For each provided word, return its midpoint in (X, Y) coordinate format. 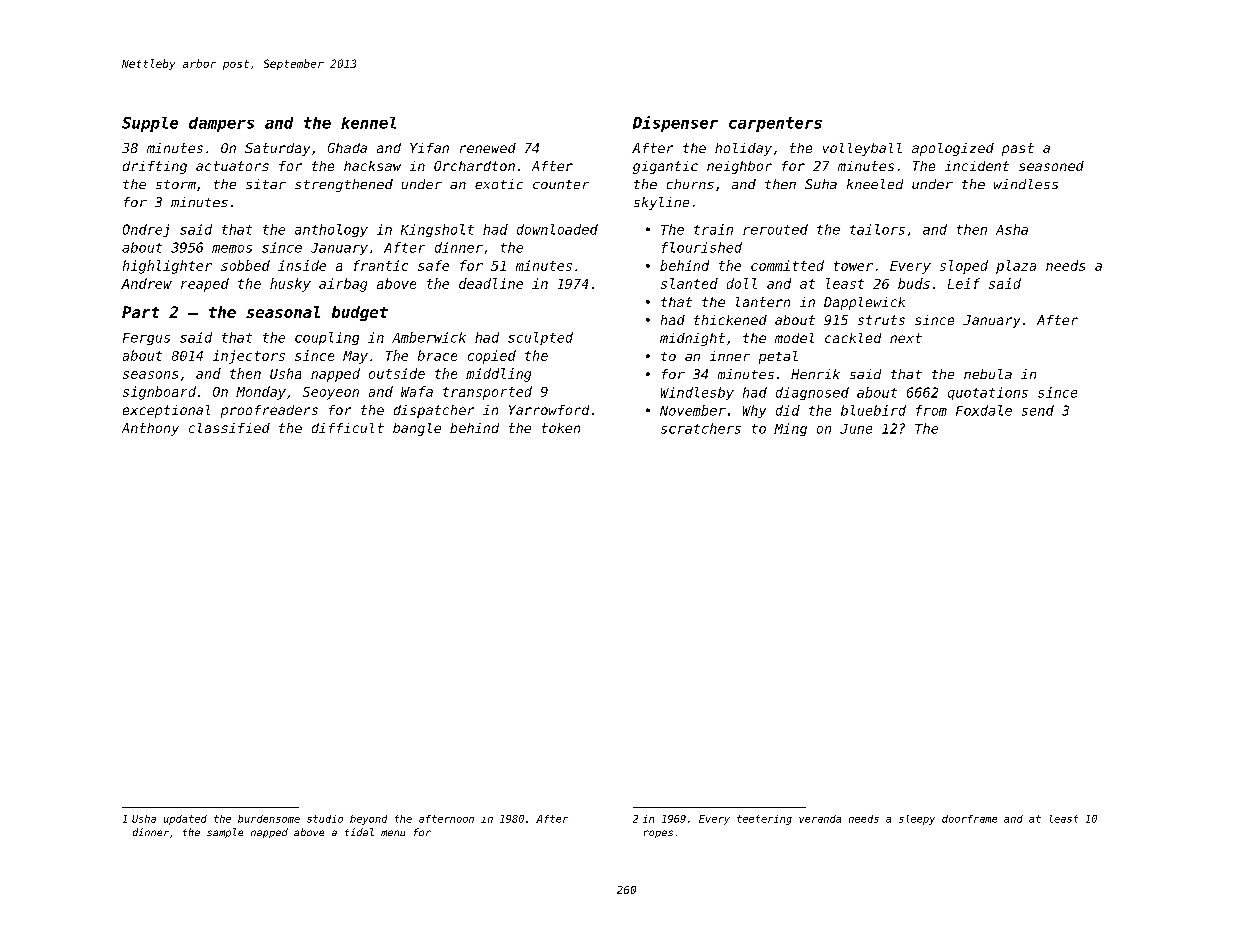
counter (561, 184)
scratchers (701, 428)
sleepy (917, 820)
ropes (658, 834)
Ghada (347, 148)
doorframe (969, 819)
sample (225, 833)
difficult (348, 428)
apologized (953, 149)
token (561, 428)
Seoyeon (331, 393)
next (906, 338)
